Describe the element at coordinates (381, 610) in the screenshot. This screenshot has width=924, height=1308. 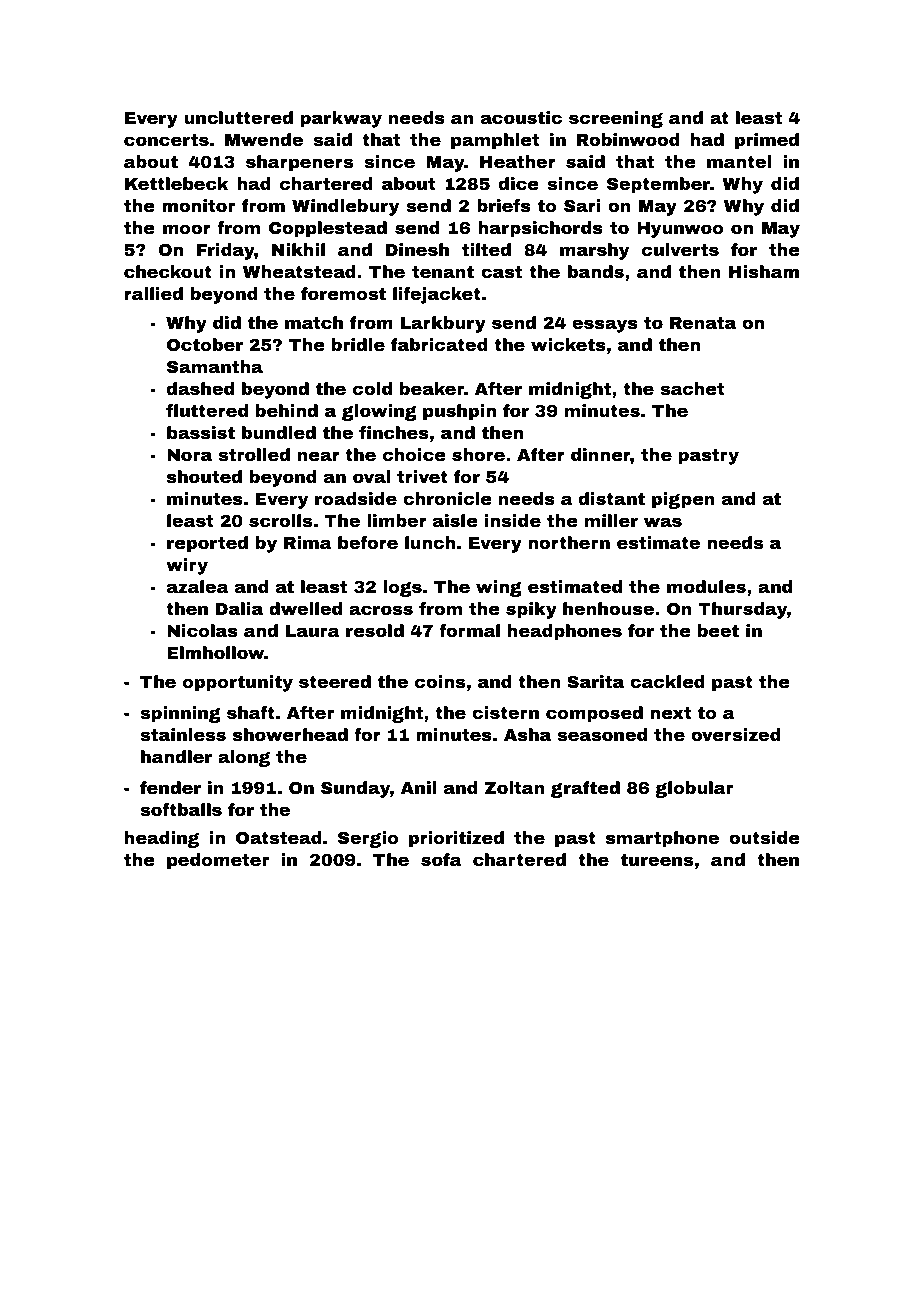
I see `across` at that location.
